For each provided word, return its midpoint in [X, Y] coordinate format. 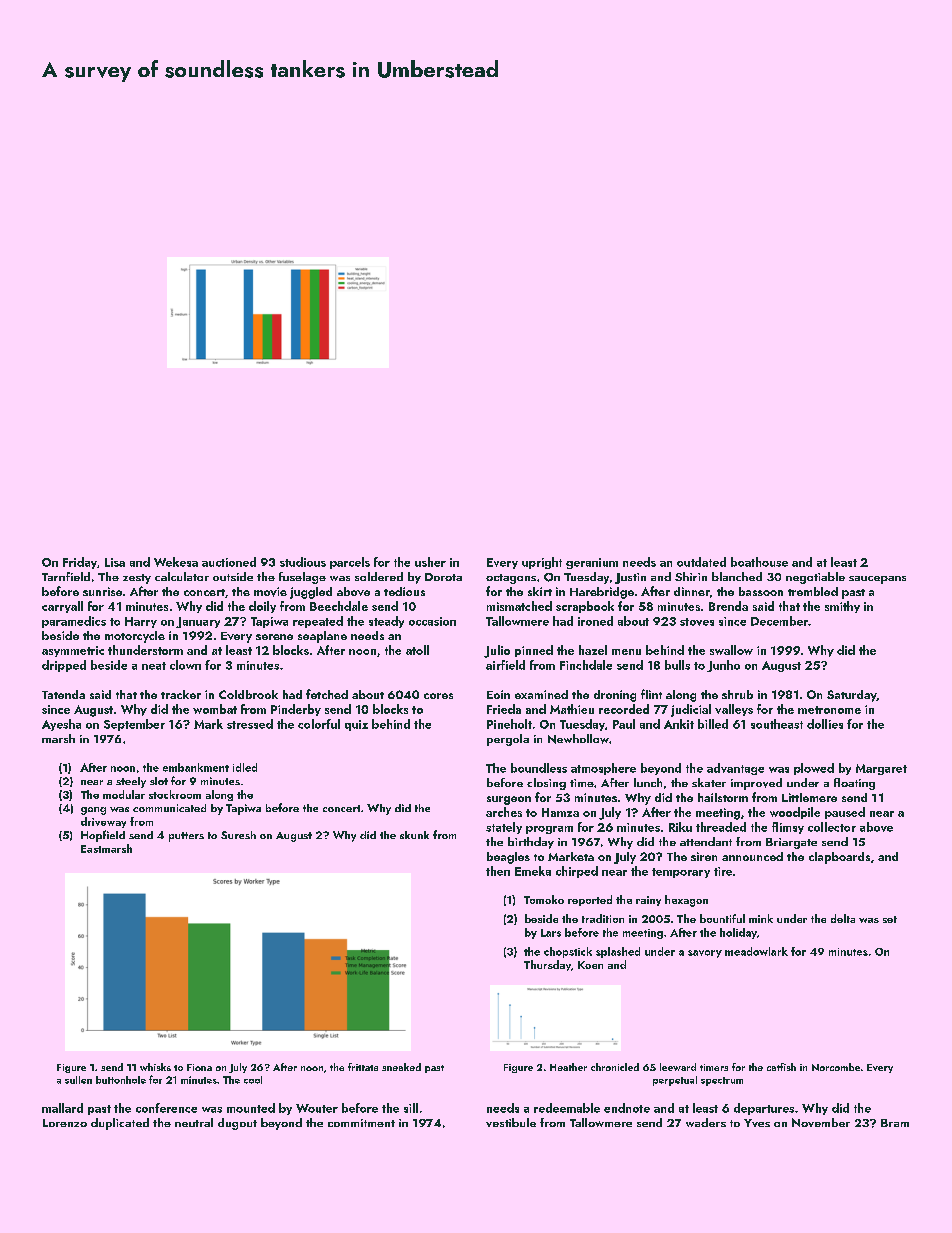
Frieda [504, 709]
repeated [318, 622]
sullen [78, 1080]
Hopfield [103, 836]
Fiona [199, 1067]
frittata [363, 1067]
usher [430, 562]
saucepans [877, 580]
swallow [731, 650]
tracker [181, 694]
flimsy [788, 828]
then [498, 871]
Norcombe [836, 1067]
